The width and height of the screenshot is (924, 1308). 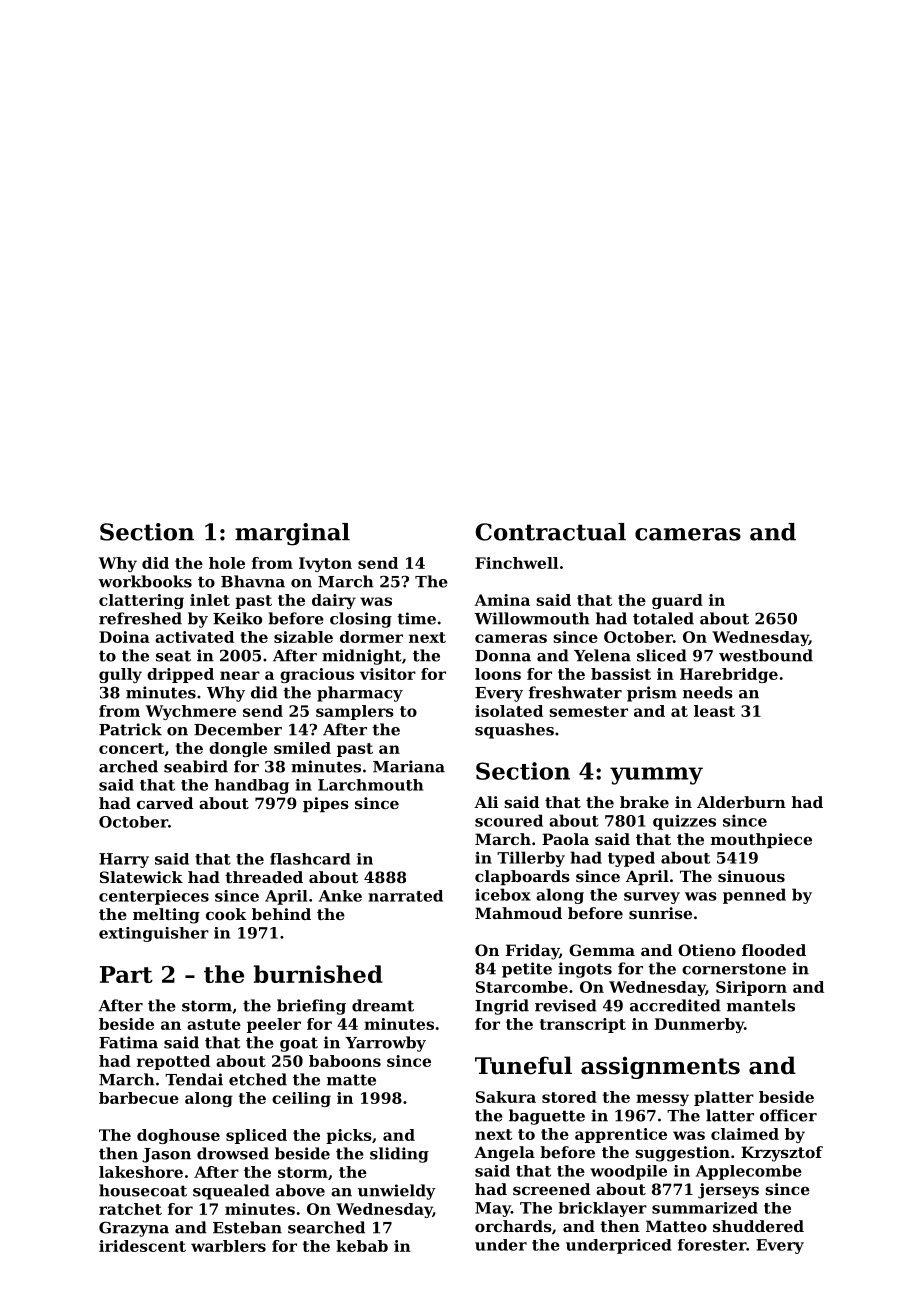 I want to click on ratchet, so click(x=130, y=1209).
